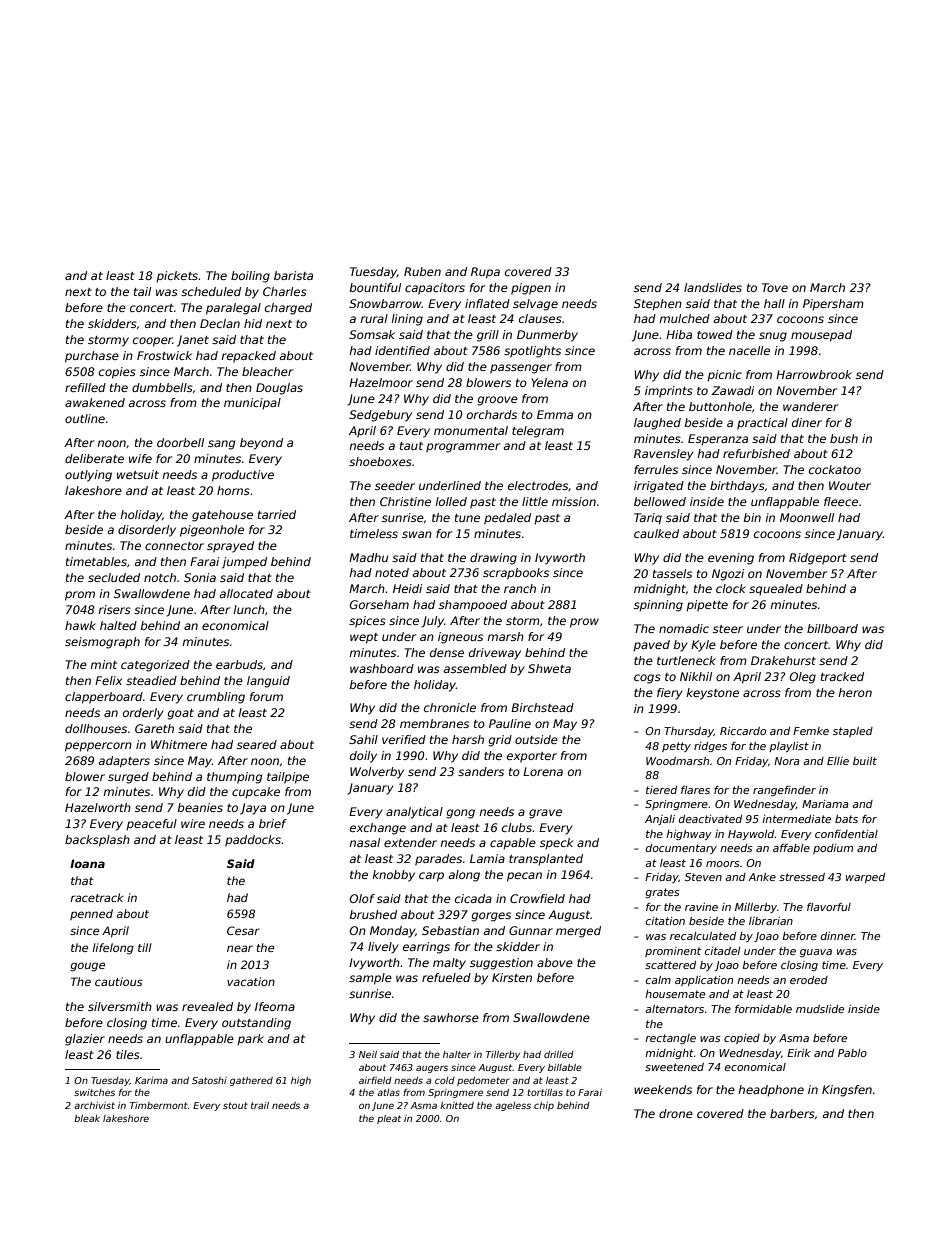 Image resolution: width=952 pixels, height=1233 pixels. What do you see at coordinates (222, 516) in the image?
I see `gatehouse` at bounding box center [222, 516].
